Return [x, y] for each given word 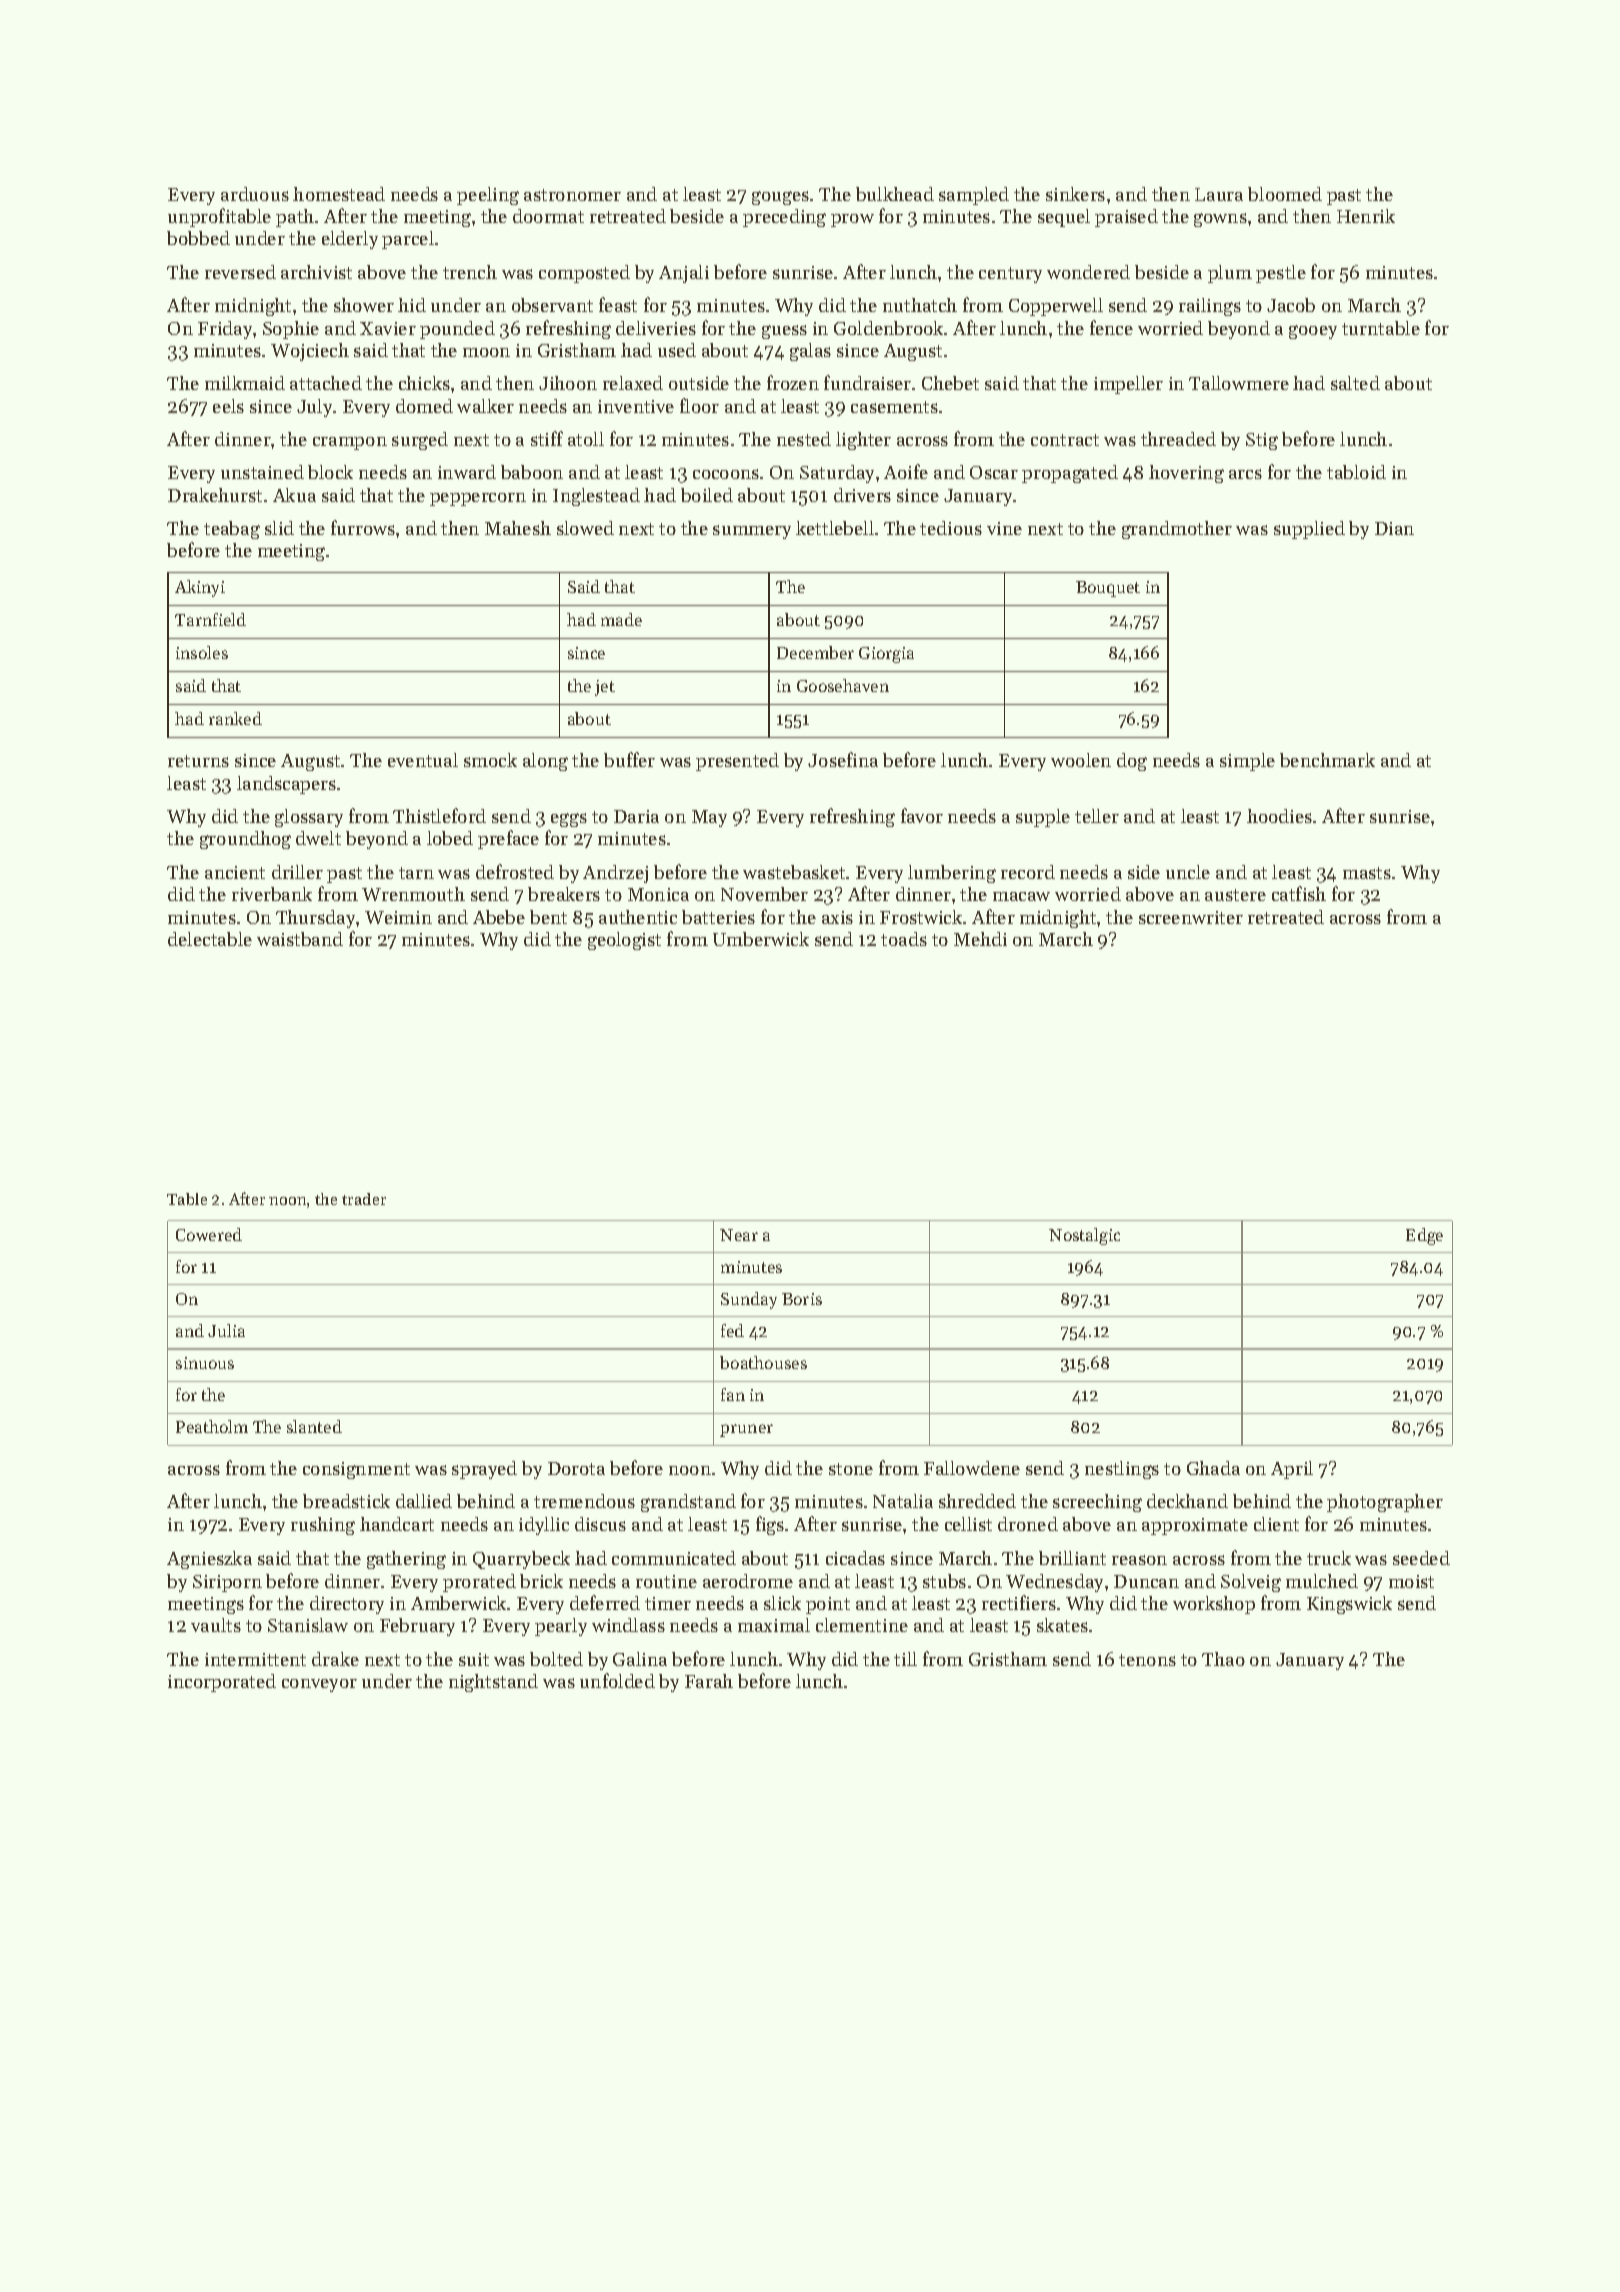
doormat [548, 216]
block [330, 472]
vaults [216, 1625]
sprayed [484, 1470]
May [709, 818]
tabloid [1356, 472]
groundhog [245, 840]
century [1010, 275]
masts [1367, 873]
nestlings [1122, 1470]
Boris [802, 1299]
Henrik [1366, 216]
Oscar [994, 472]
